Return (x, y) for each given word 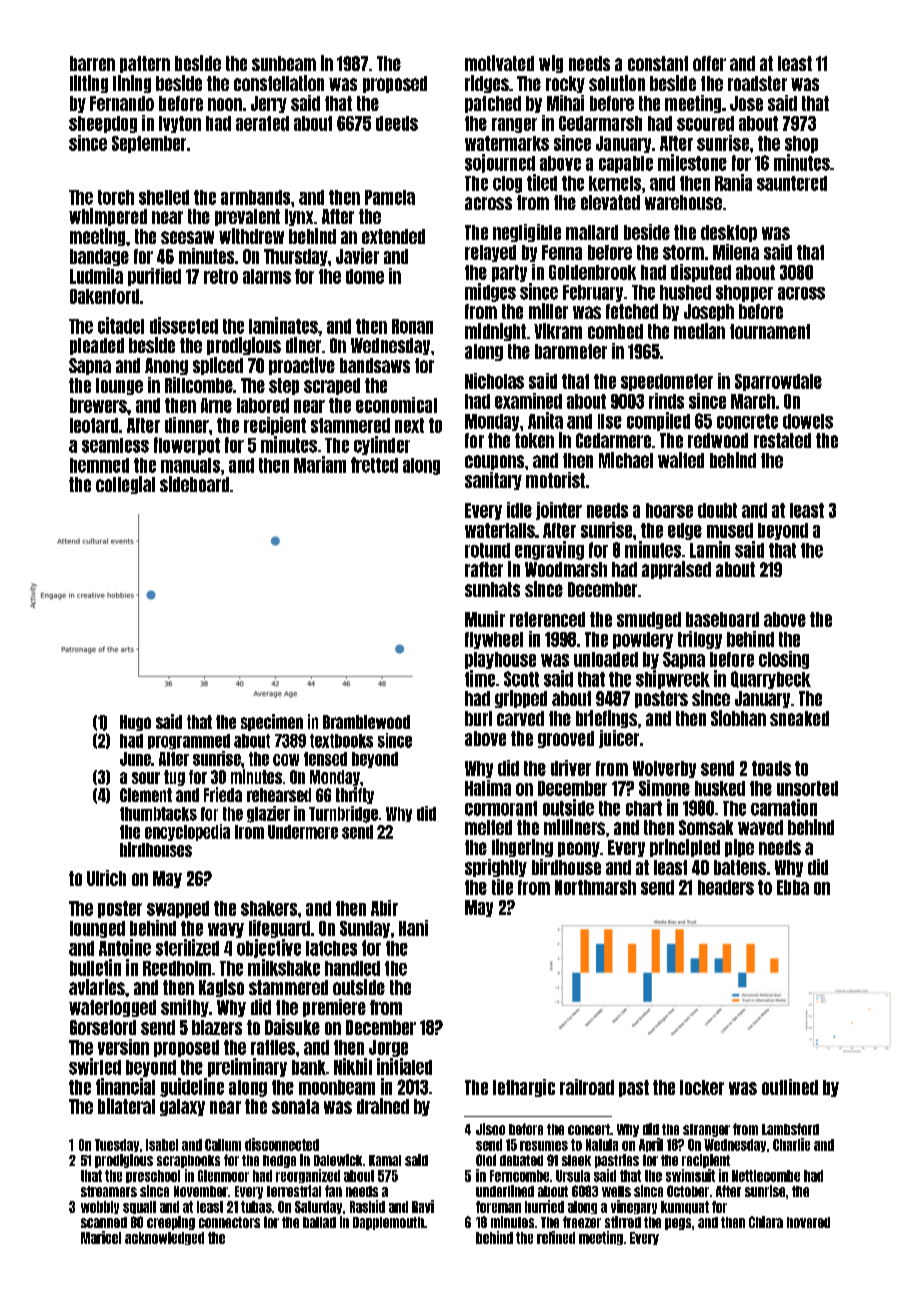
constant (658, 63)
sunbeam (284, 63)
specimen (272, 722)
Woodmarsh (566, 569)
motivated (499, 63)
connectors (229, 1222)
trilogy (700, 640)
